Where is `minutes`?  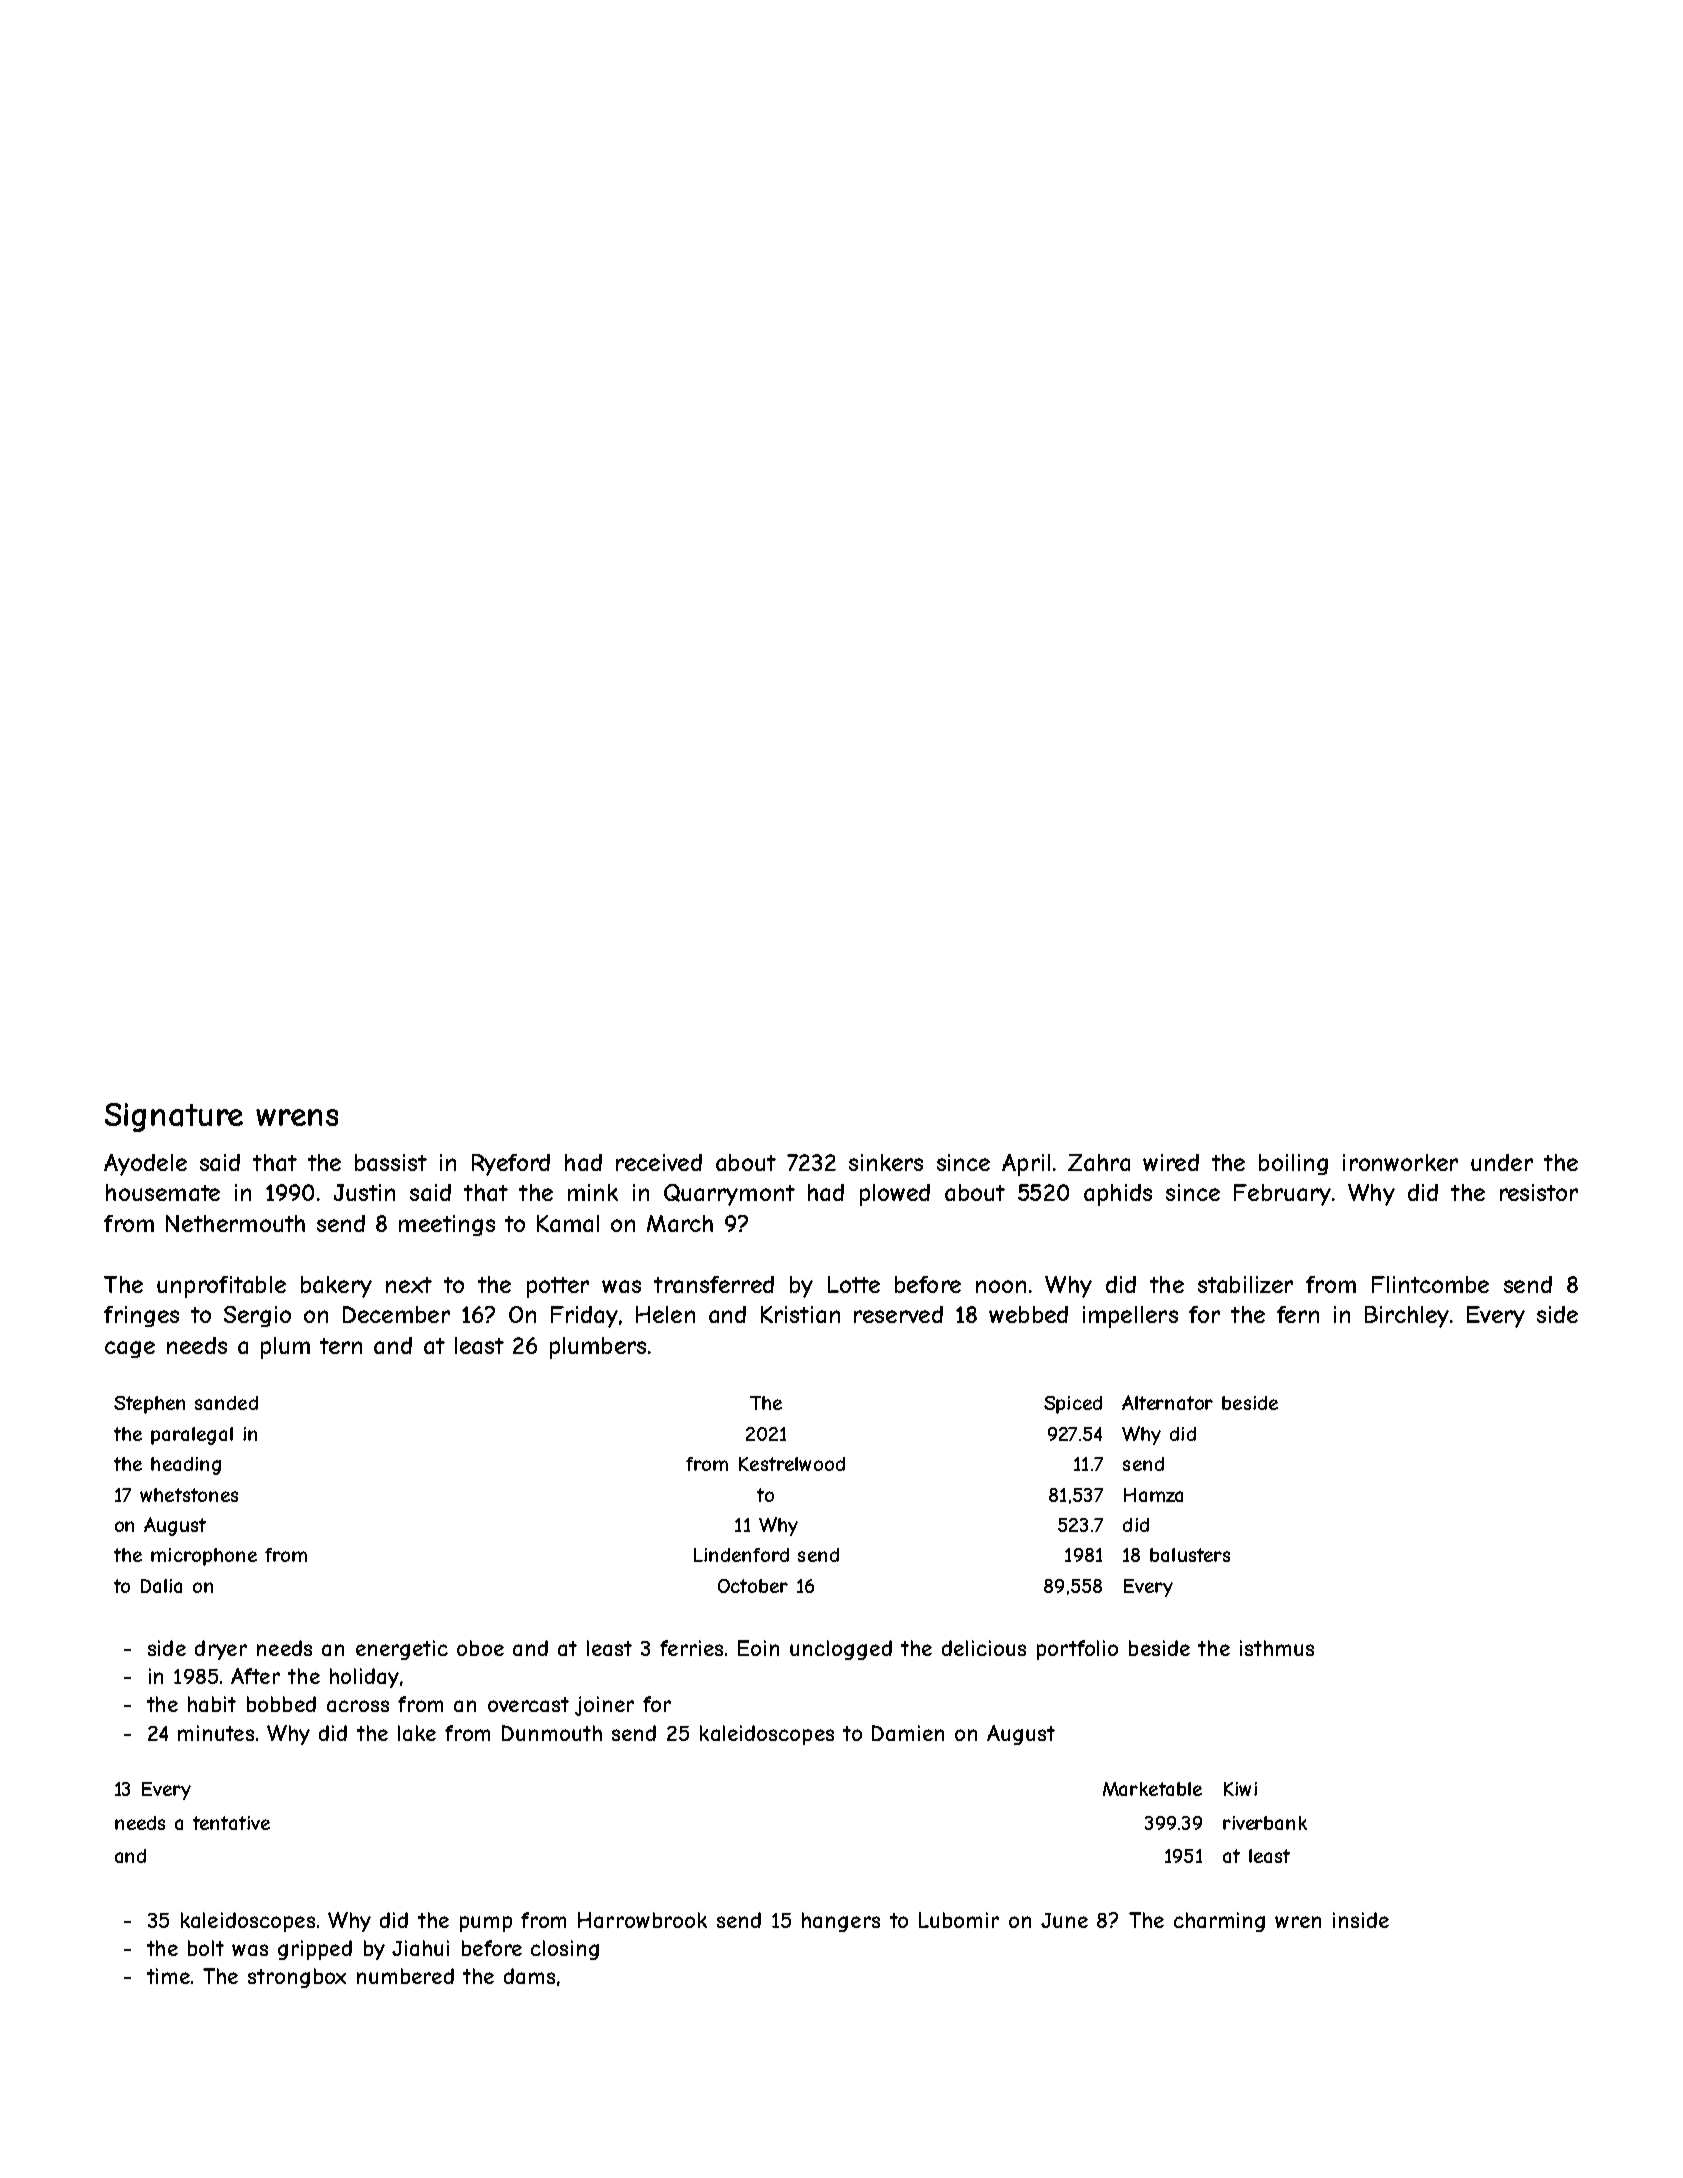 minutes is located at coordinates (216, 1733).
